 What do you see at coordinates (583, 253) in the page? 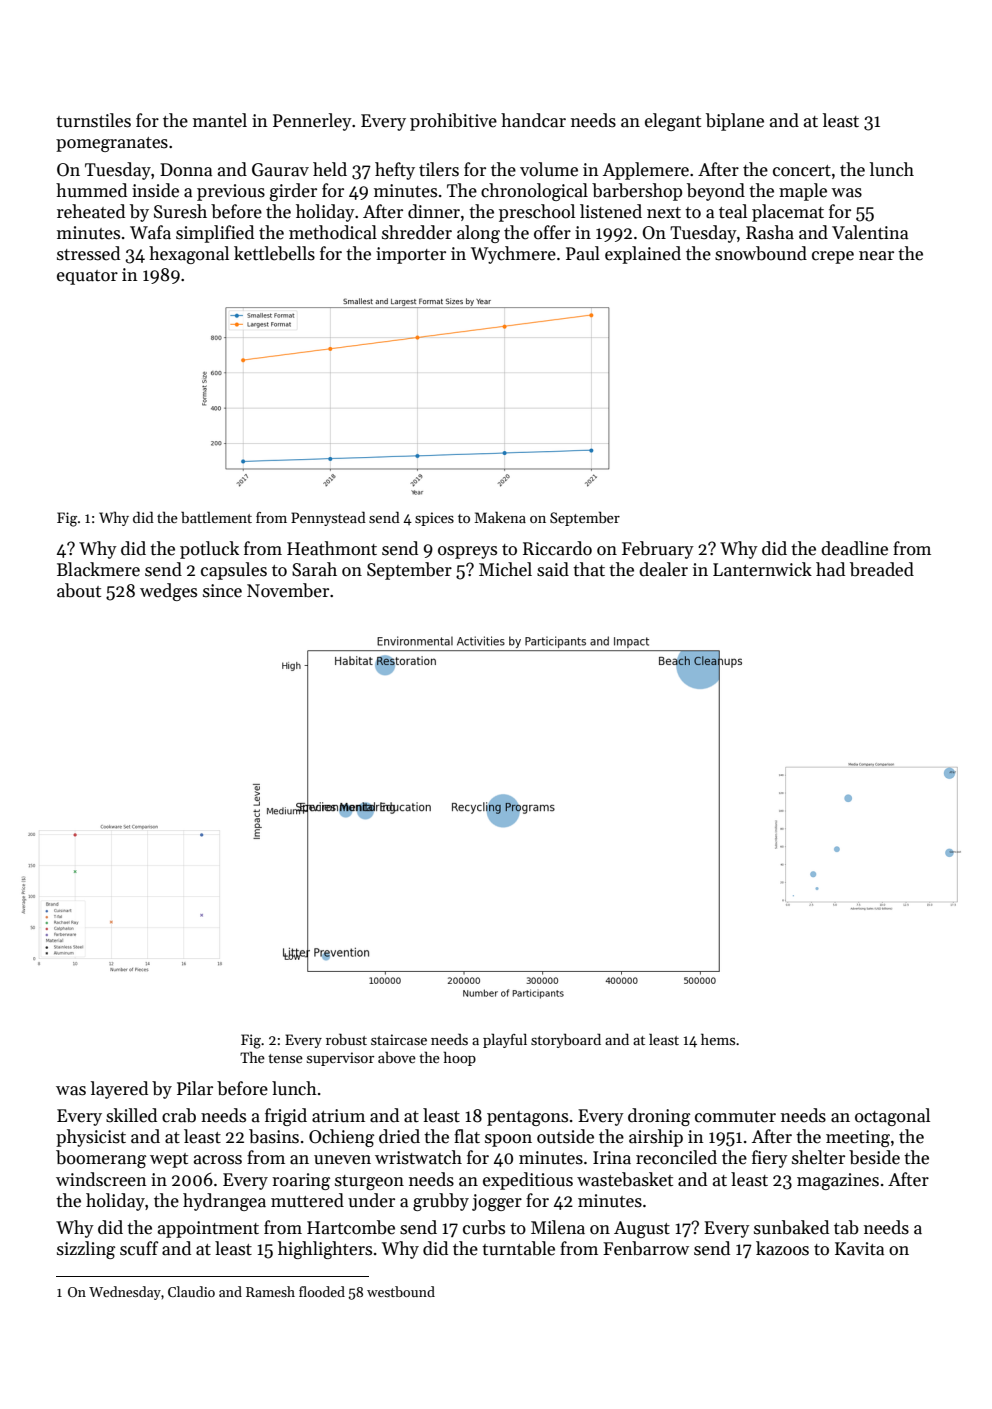
I see `Paul` at bounding box center [583, 253].
